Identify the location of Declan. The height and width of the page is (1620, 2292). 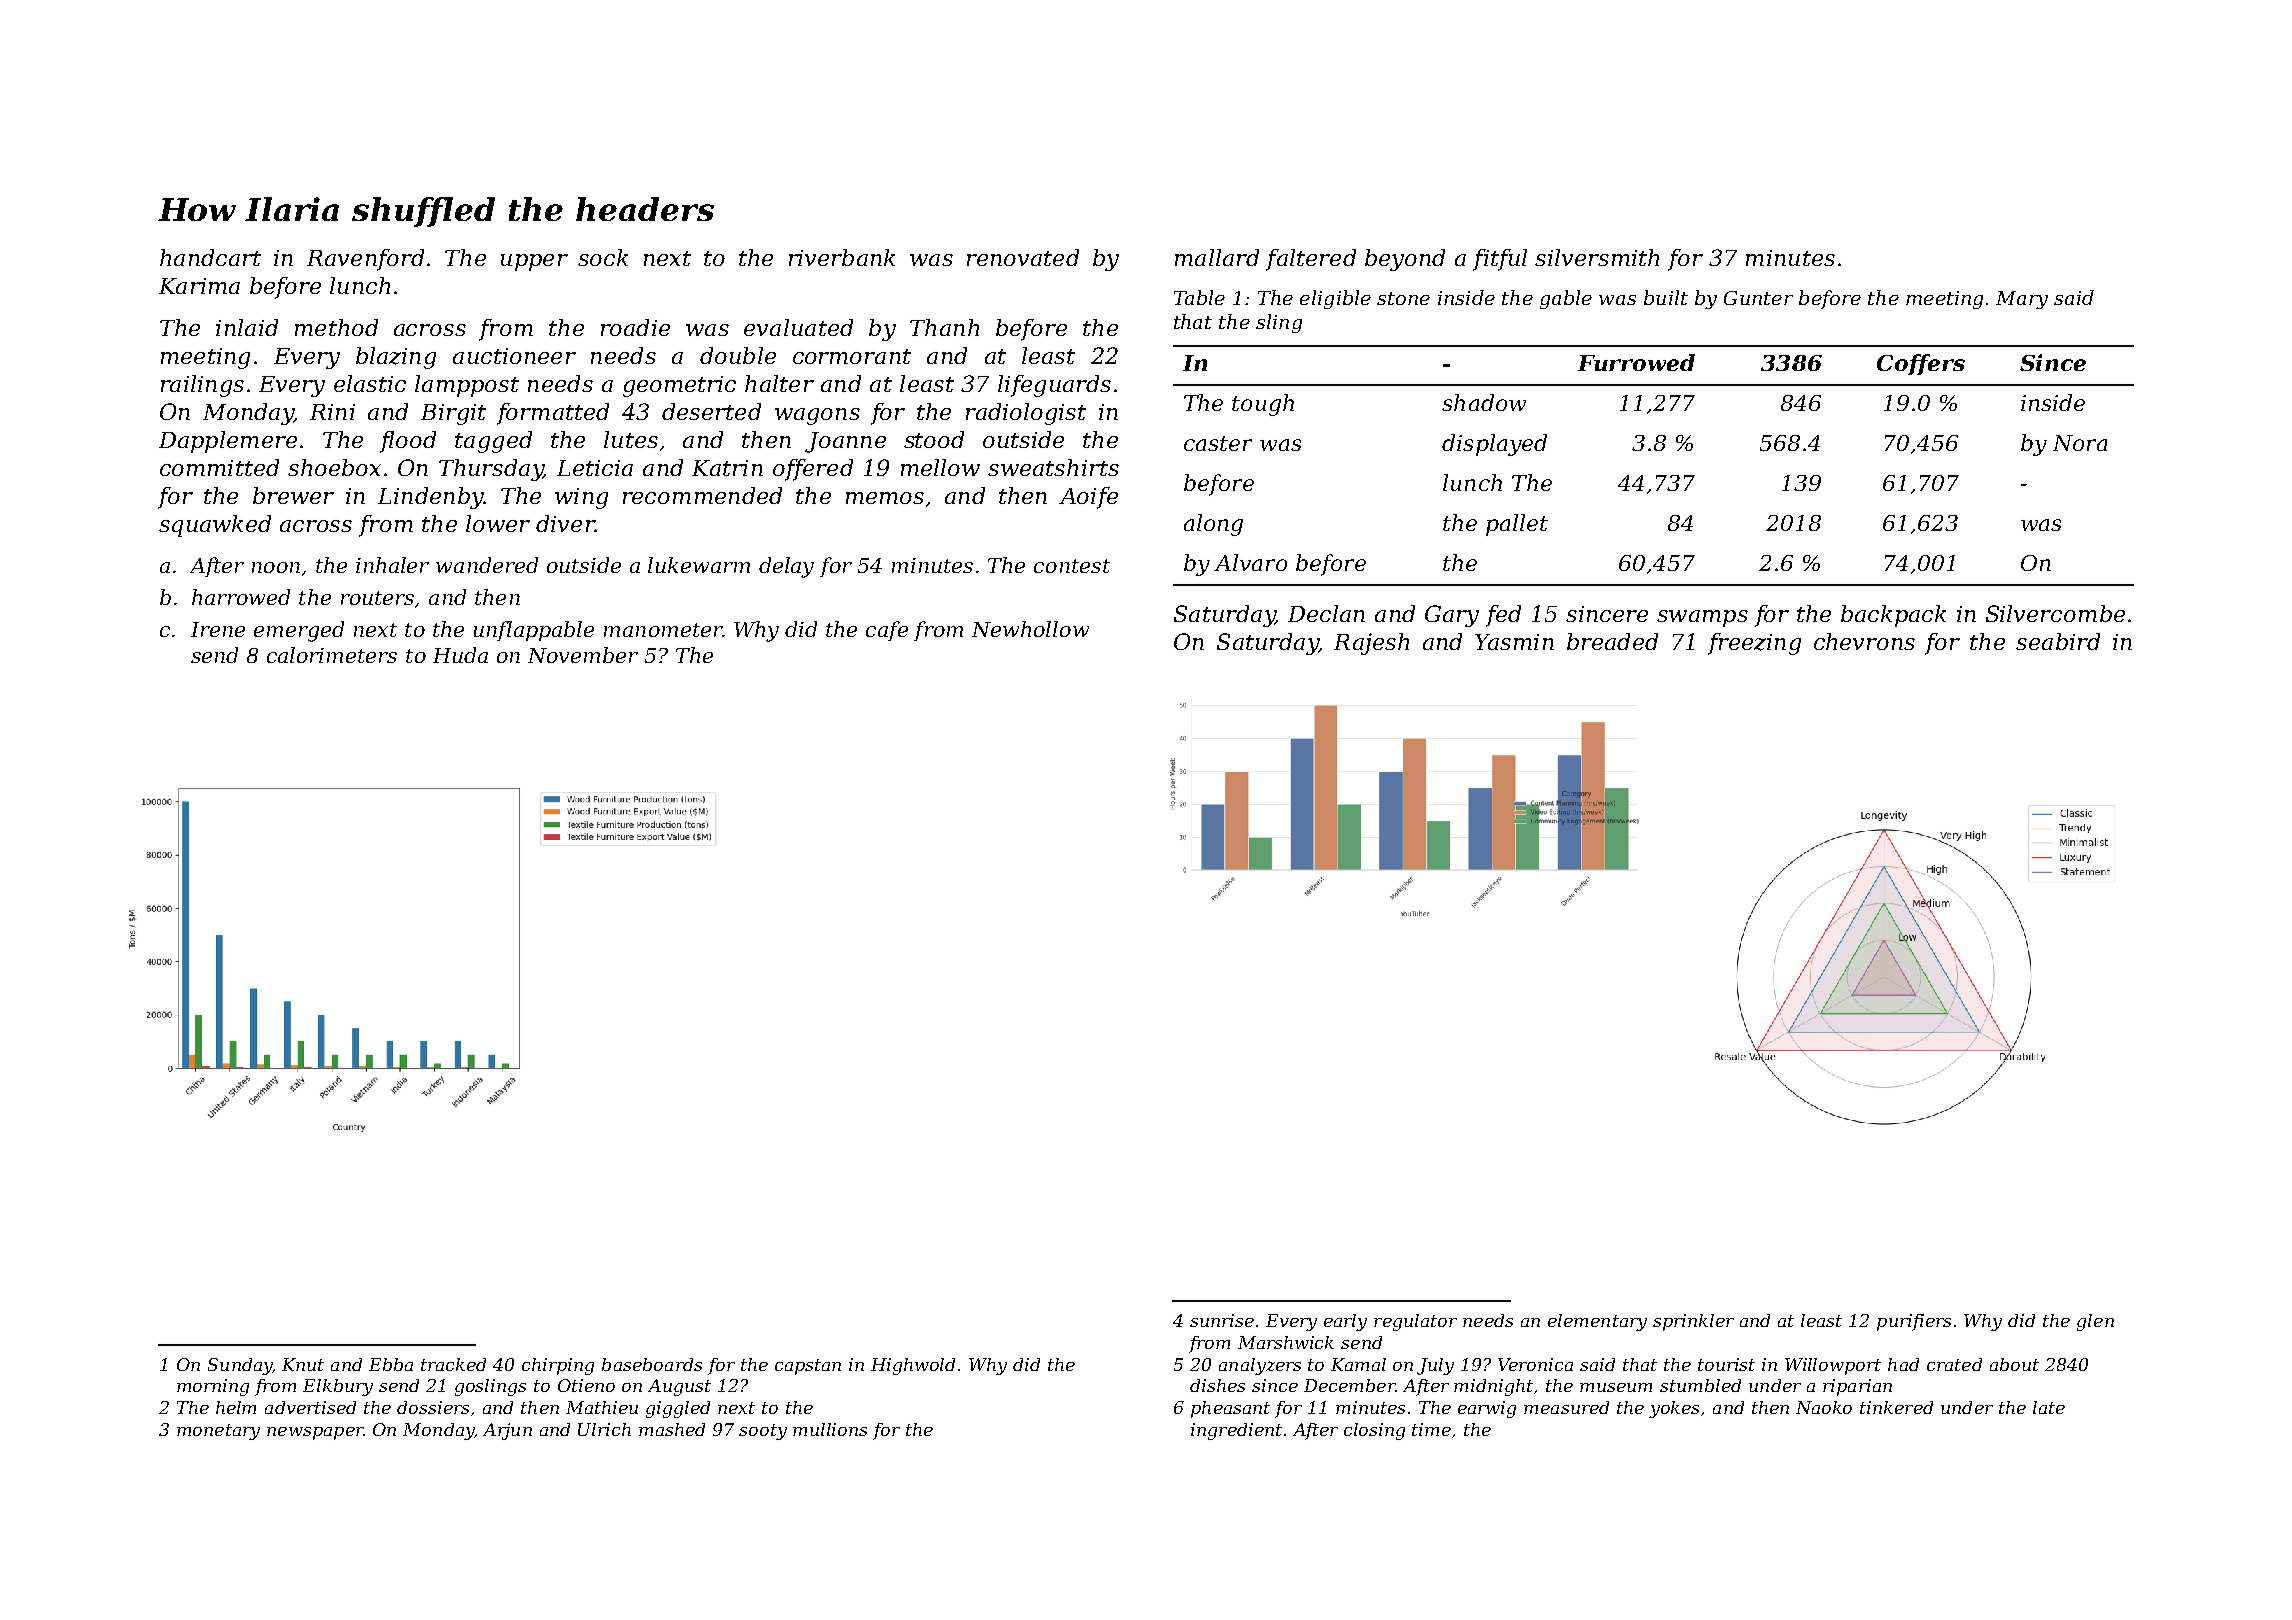
(1326, 613).
